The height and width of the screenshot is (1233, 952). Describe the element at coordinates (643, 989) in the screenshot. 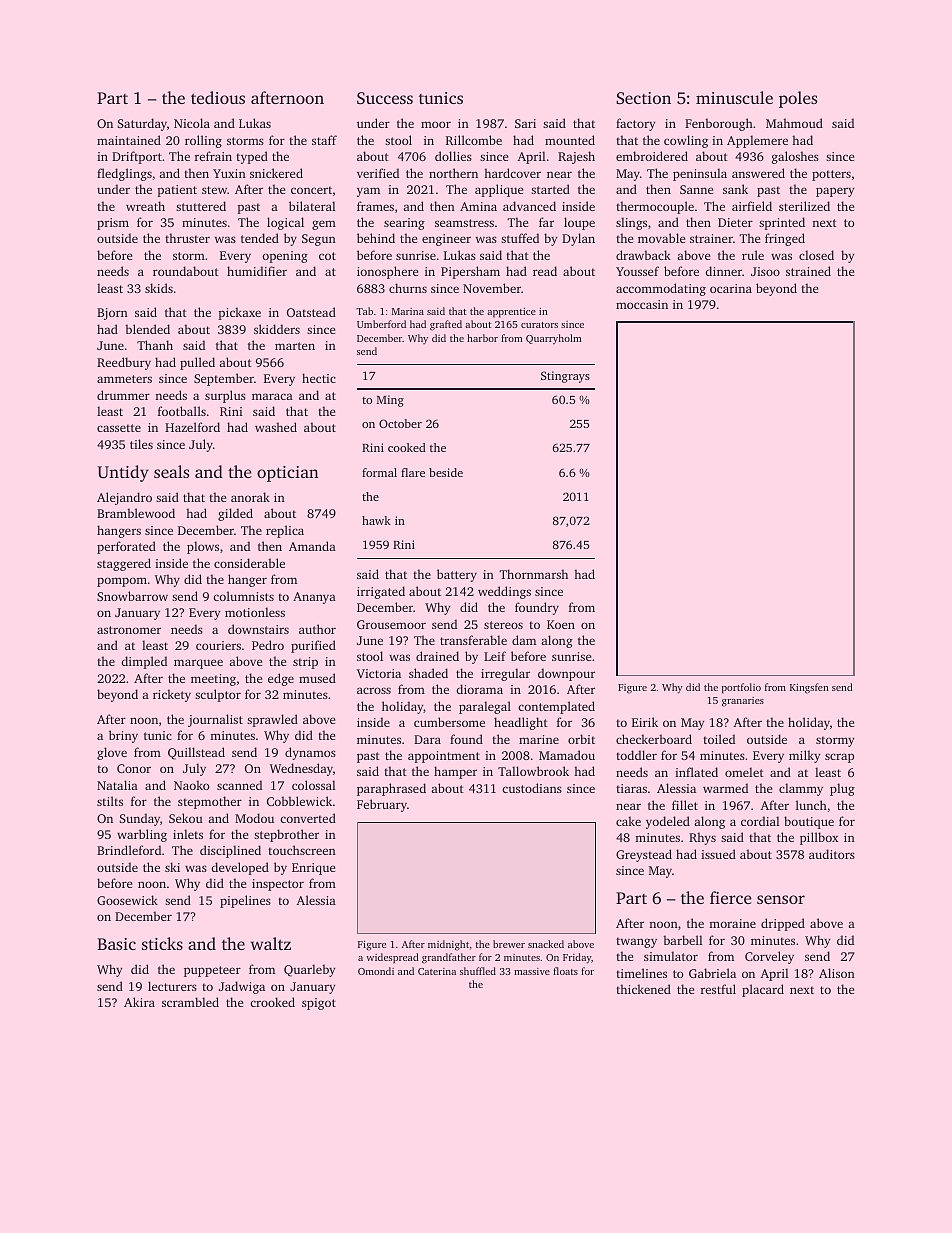

I see `thickened` at that location.
